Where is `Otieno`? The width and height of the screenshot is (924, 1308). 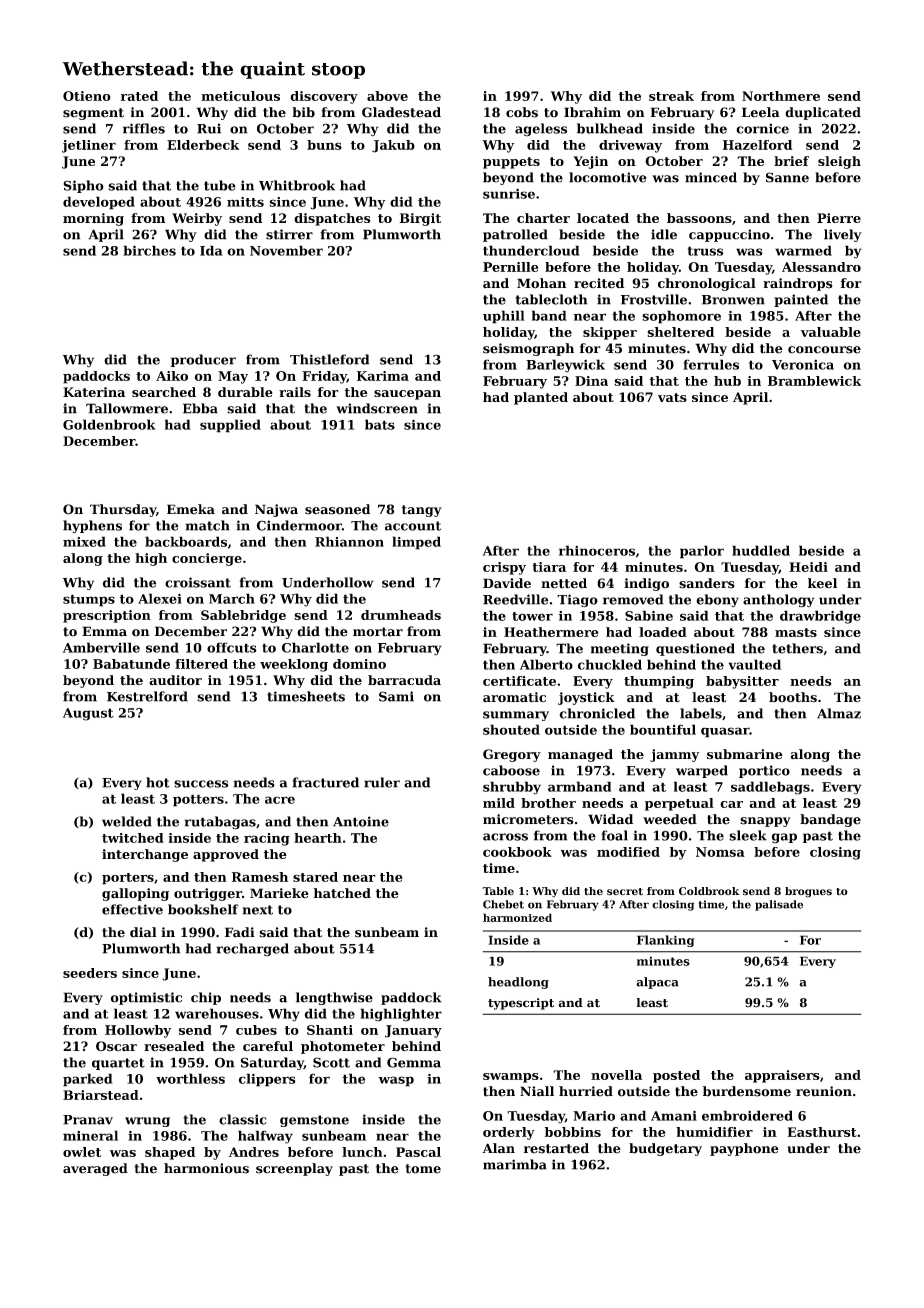
Otieno is located at coordinates (87, 96).
